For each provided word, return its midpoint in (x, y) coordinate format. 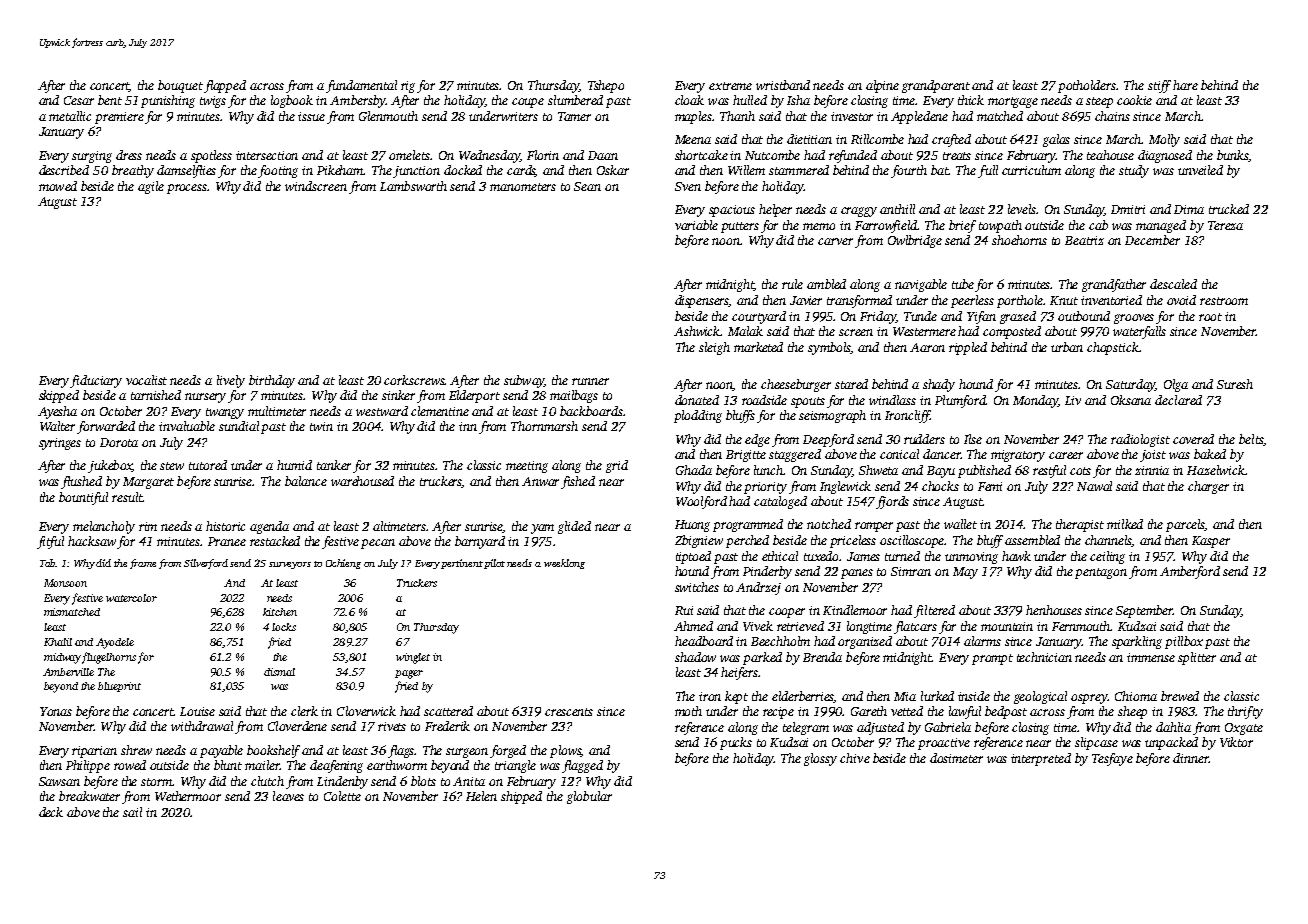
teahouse (1110, 155)
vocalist (146, 380)
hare (1185, 85)
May (965, 573)
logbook (292, 101)
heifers (739, 673)
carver (835, 241)
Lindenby (342, 782)
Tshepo (606, 86)
